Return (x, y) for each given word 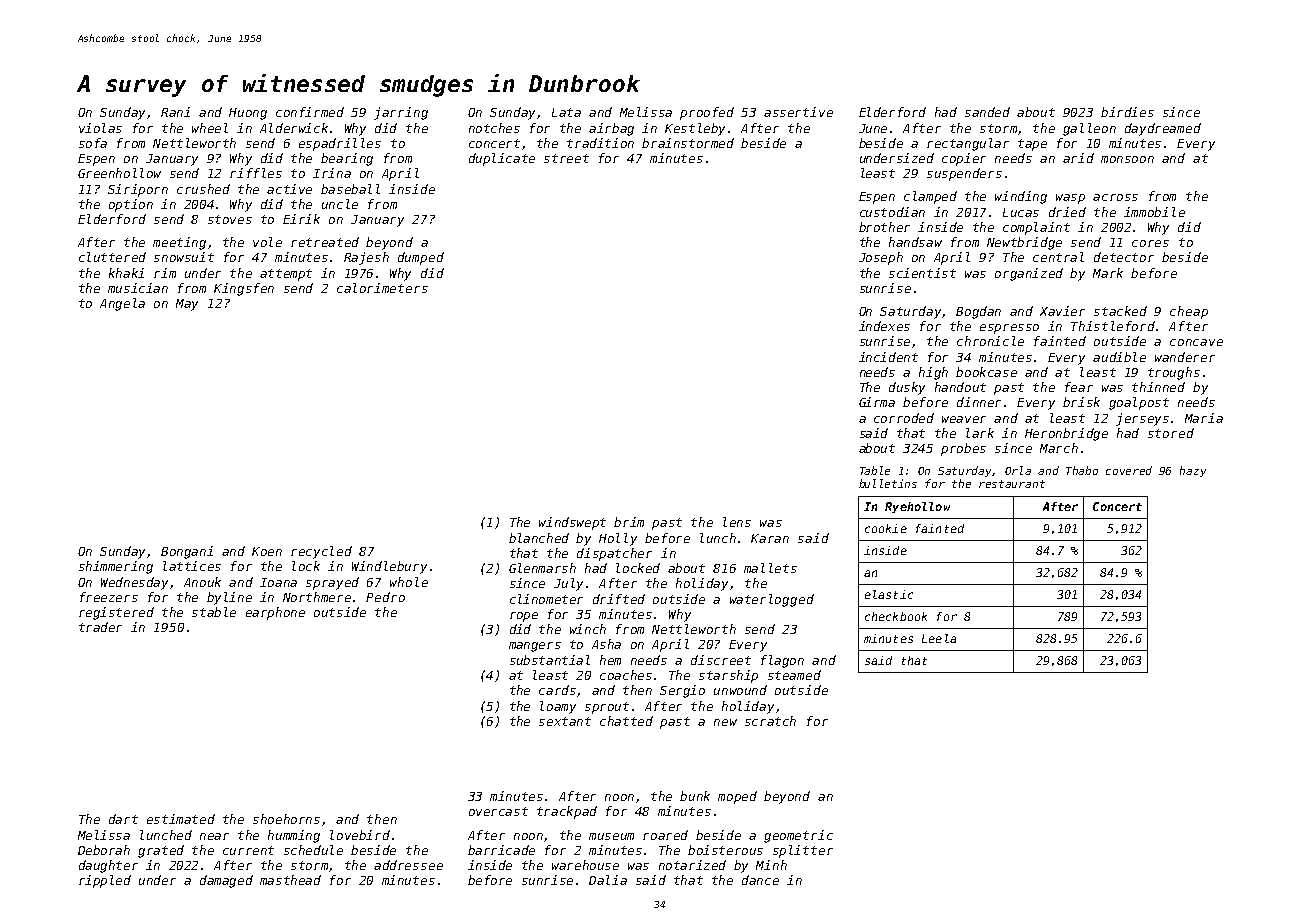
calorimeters (382, 288)
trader (100, 627)
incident (888, 357)
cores (1150, 243)
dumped (421, 258)
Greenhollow (119, 173)
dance (760, 880)
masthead (290, 880)
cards (558, 691)
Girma (877, 402)
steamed (794, 675)
